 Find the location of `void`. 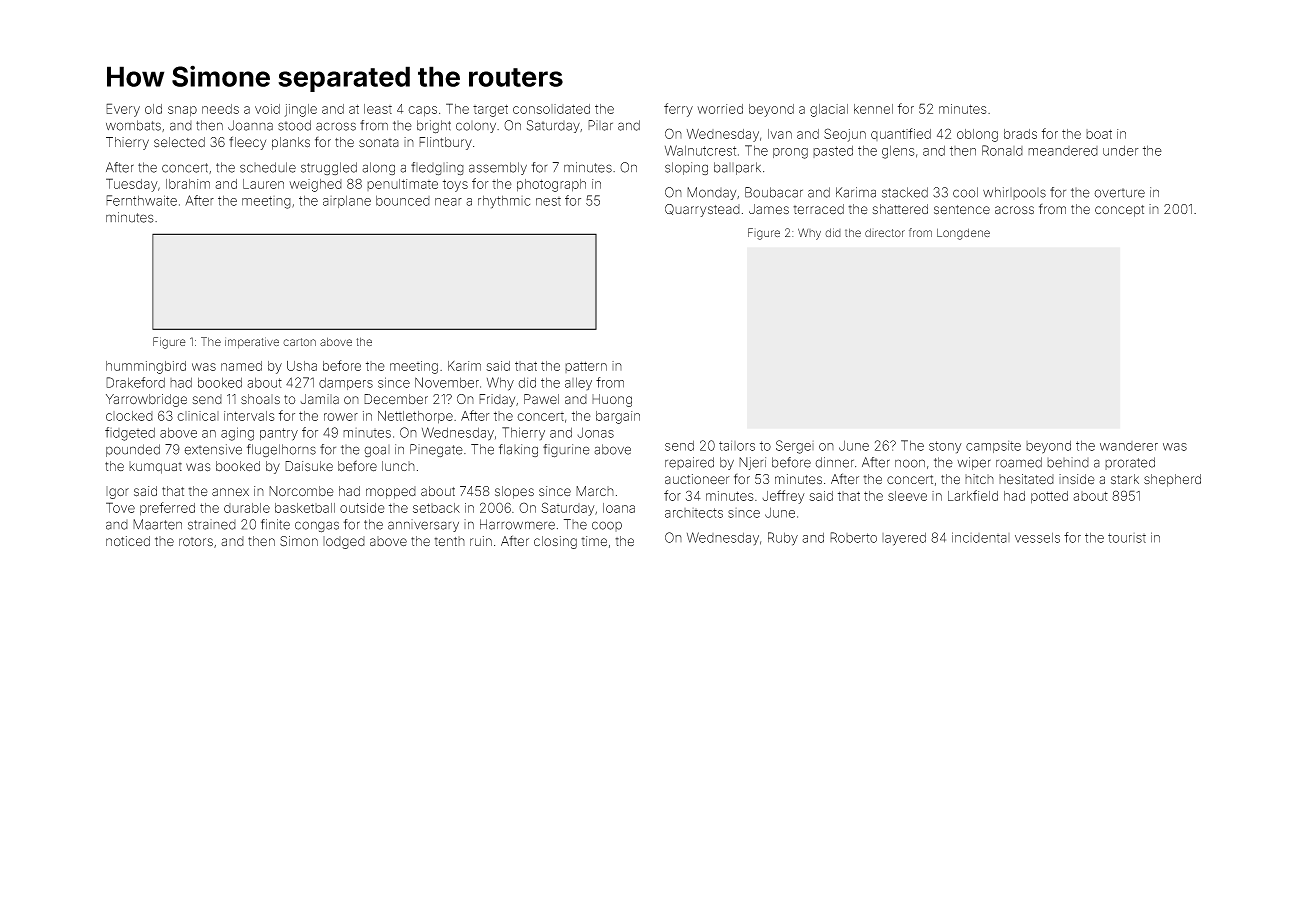

void is located at coordinates (267, 109).
